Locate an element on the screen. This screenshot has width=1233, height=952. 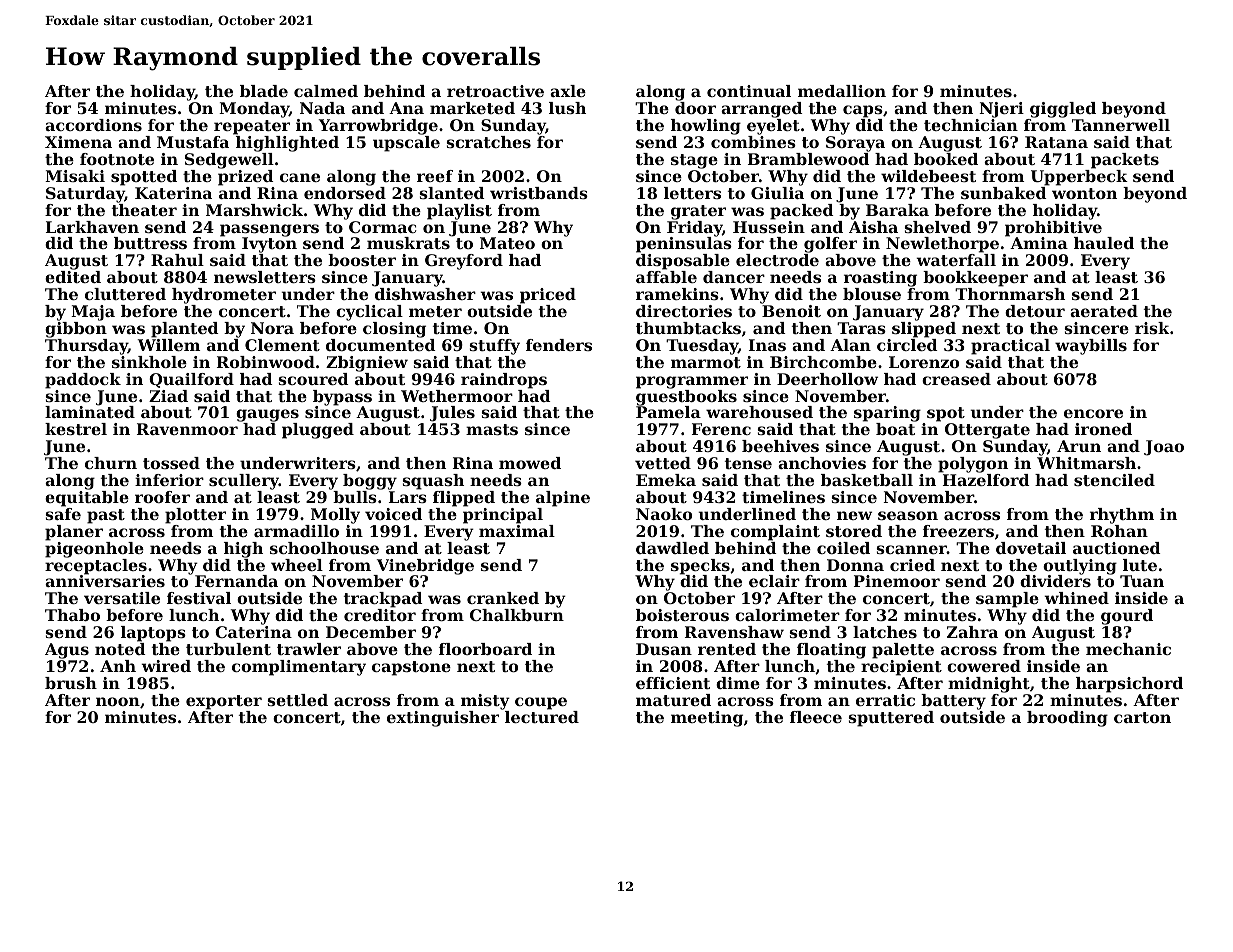
fenders is located at coordinates (559, 345).
